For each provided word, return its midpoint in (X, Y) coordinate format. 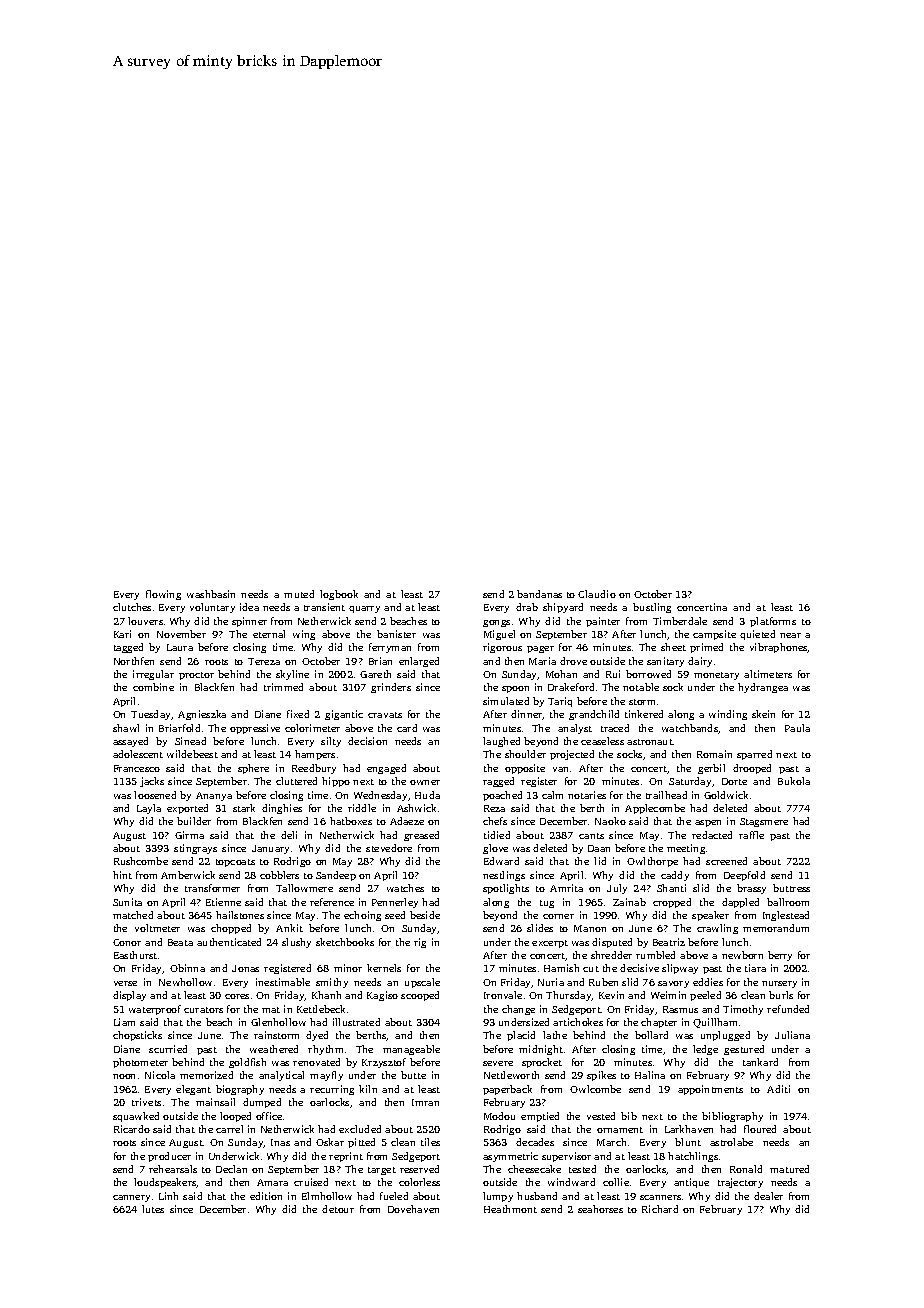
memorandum (776, 928)
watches (405, 888)
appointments (710, 1090)
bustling (652, 608)
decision (367, 741)
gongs (496, 623)
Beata (180, 942)
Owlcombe (595, 1089)
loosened (155, 795)
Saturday (690, 782)
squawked (136, 1117)
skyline (292, 675)
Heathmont (510, 1209)
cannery (131, 1198)
